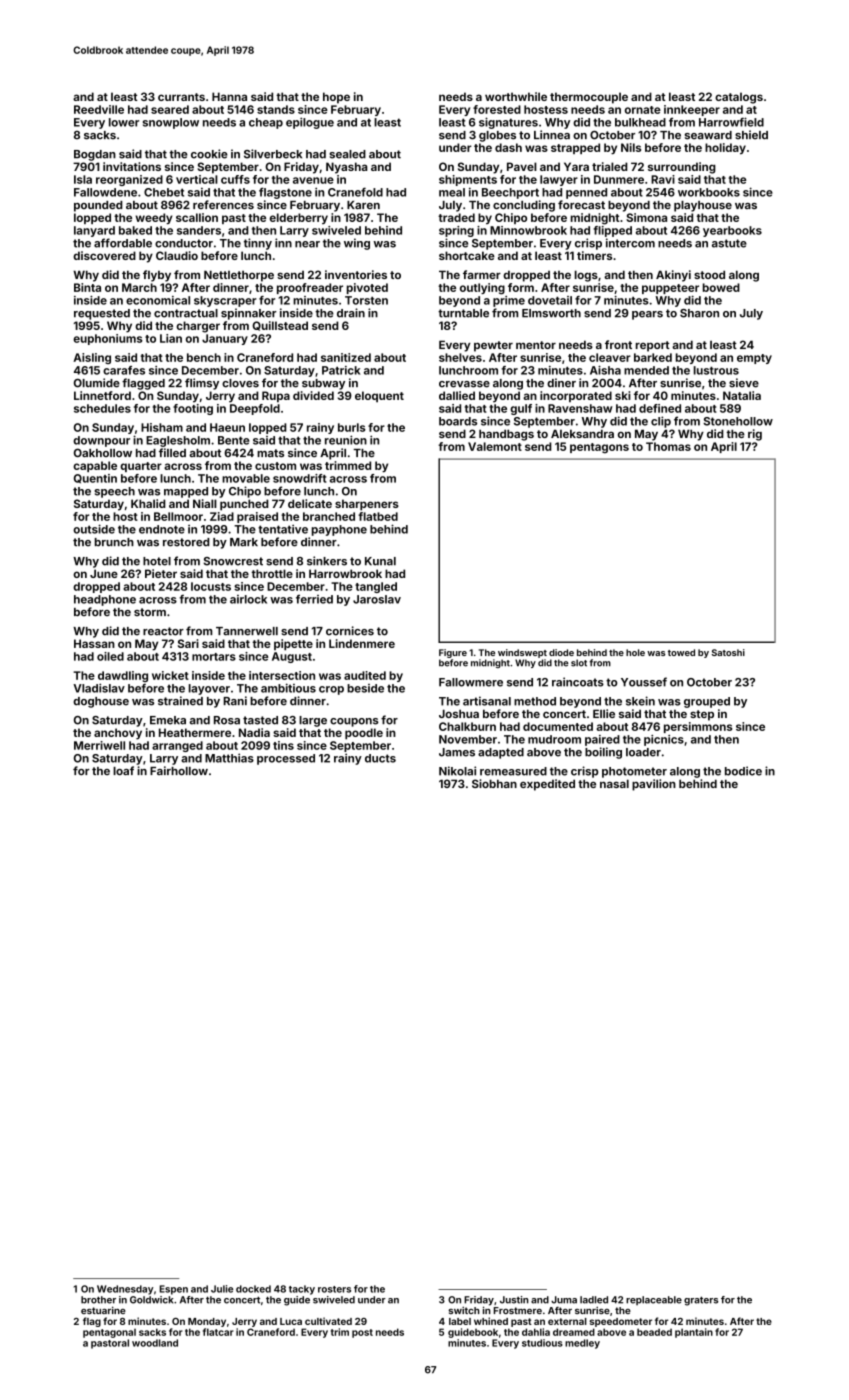  I want to click on Olumide, so click(97, 383).
